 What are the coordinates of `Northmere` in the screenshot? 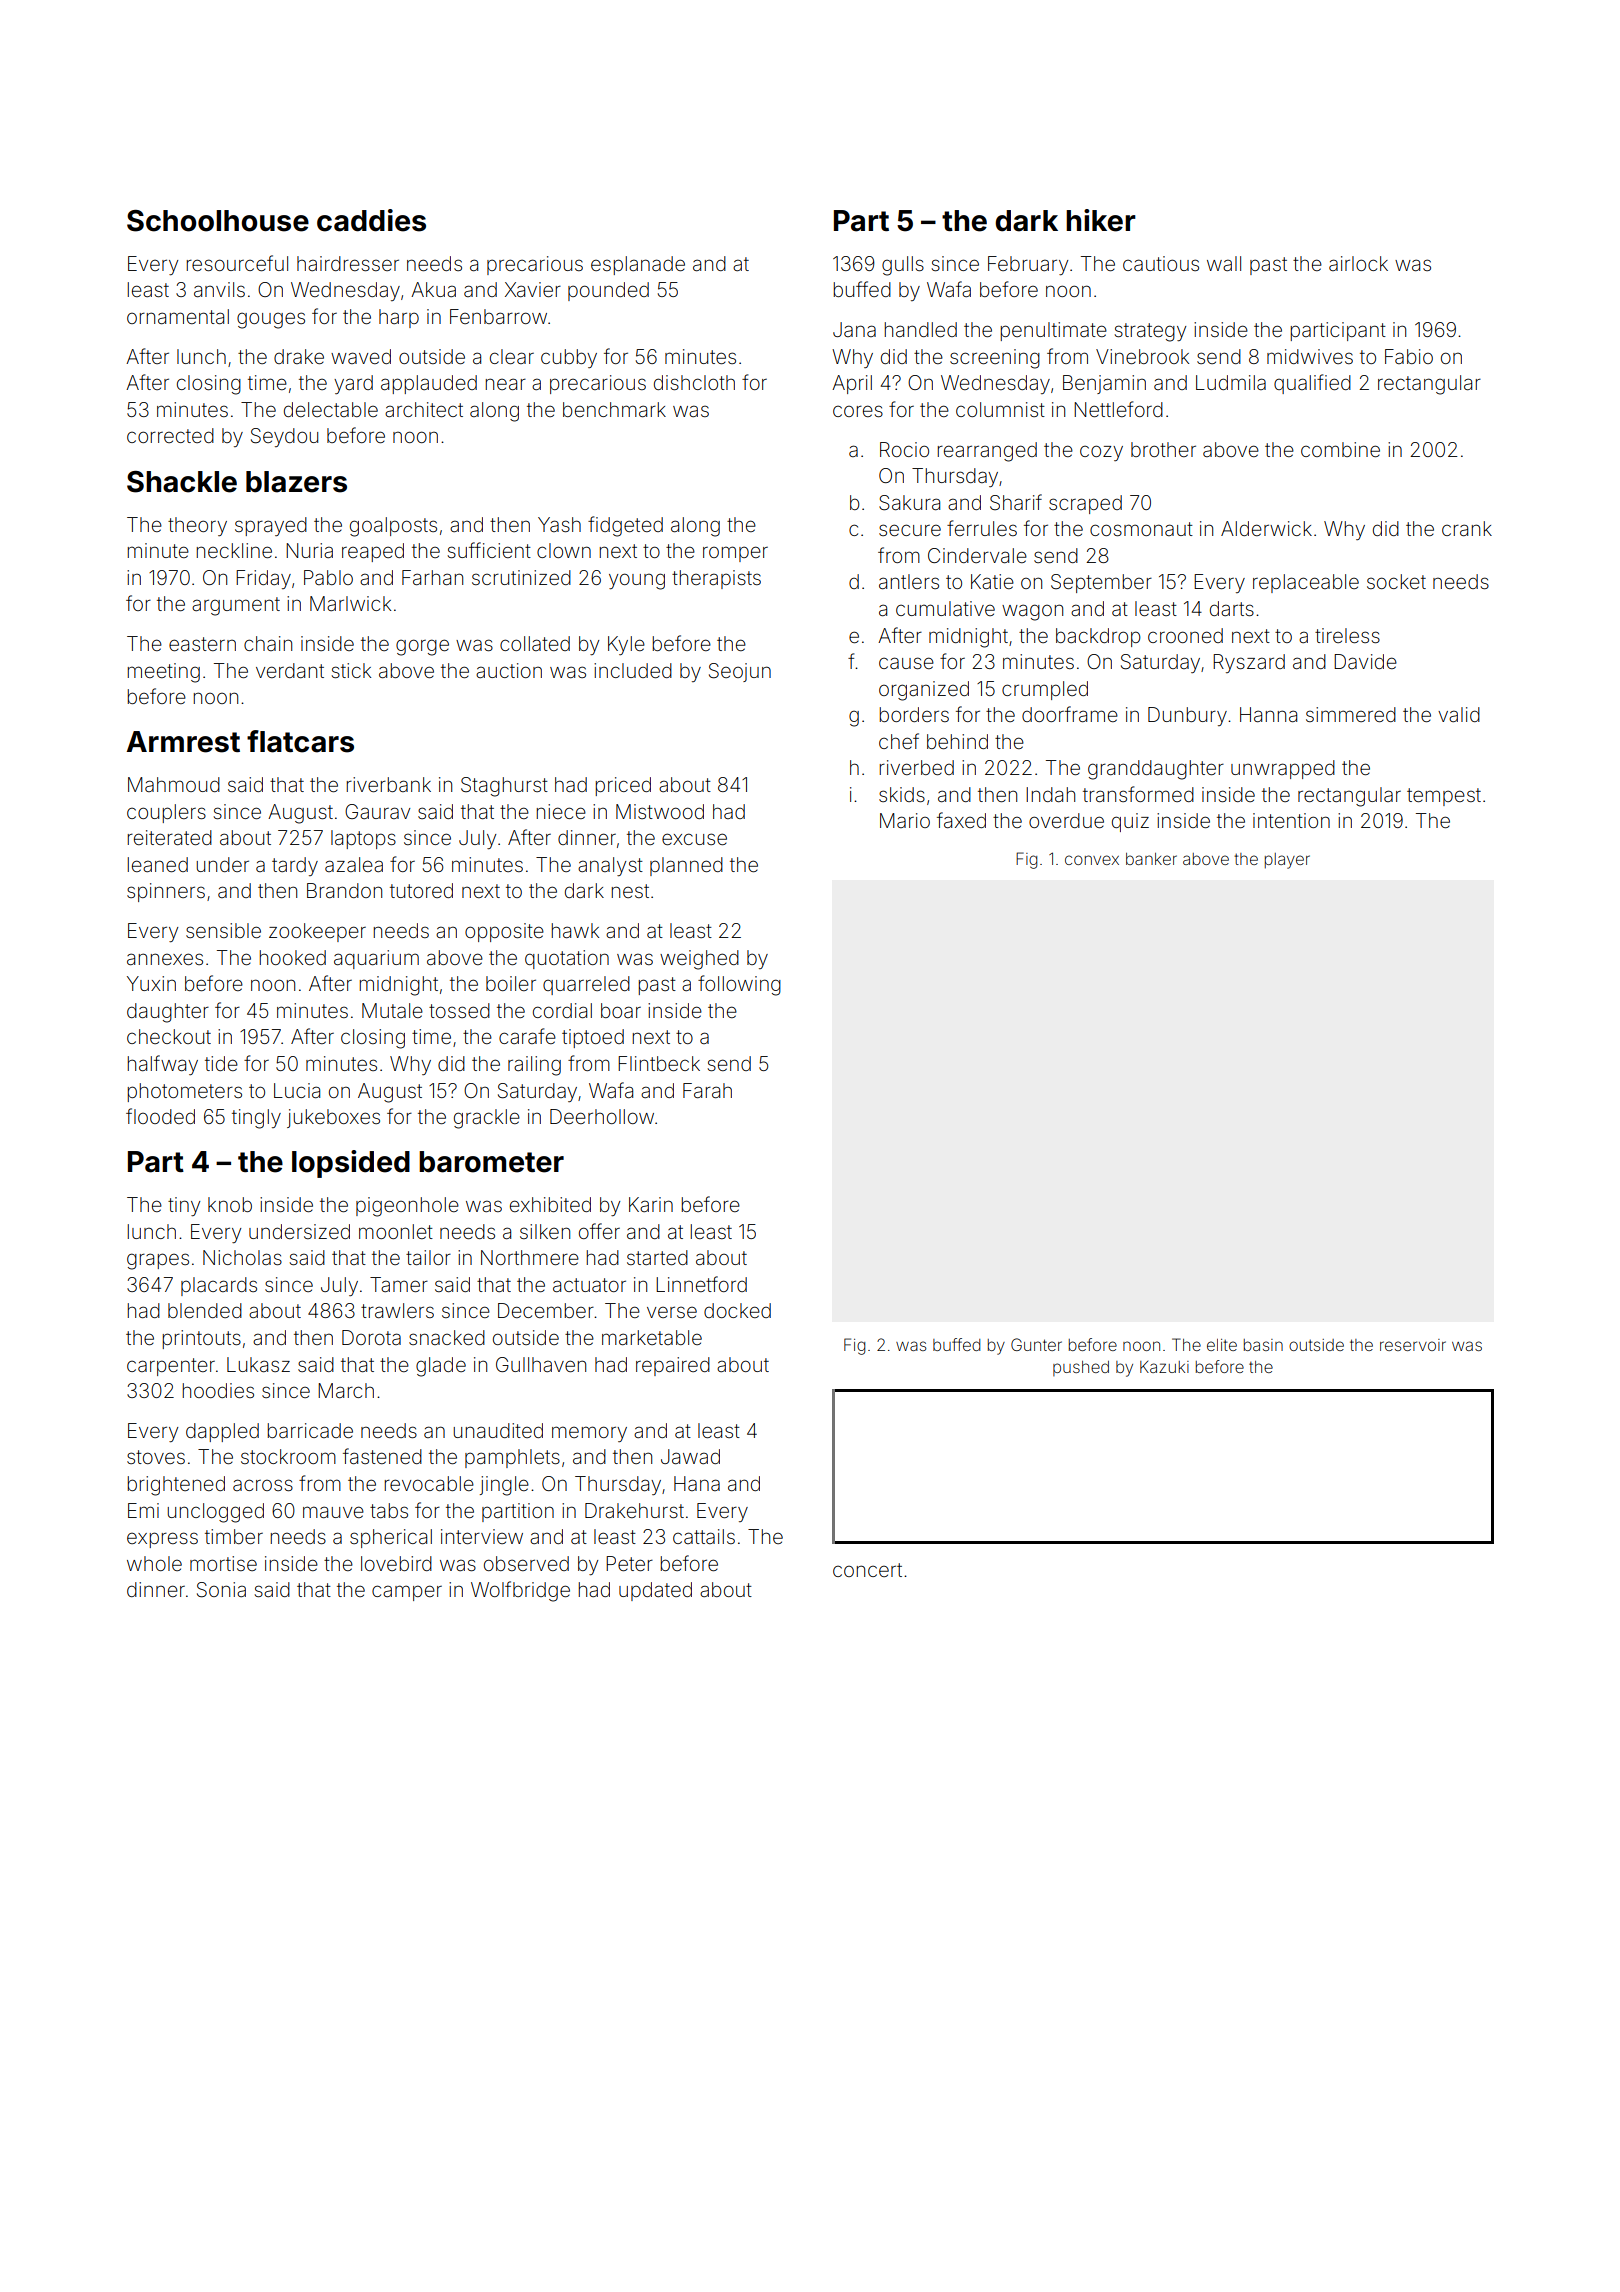 It's located at (530, 1257).
